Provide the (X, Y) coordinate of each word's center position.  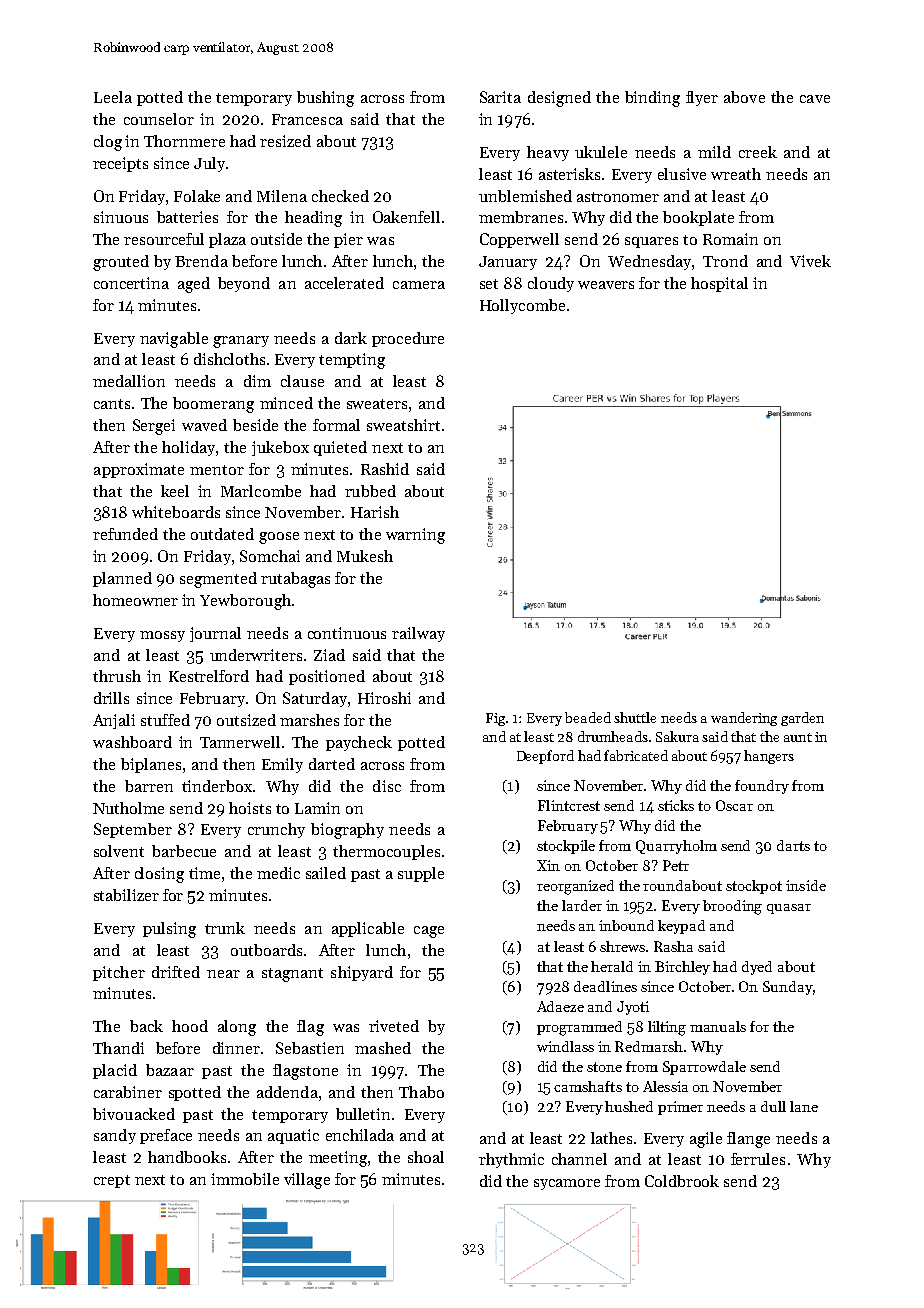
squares (651, 242)
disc (387, 786)
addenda (287, 1092)
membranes (521, 217)
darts (793, 845)
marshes (309, 720)
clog (108, 143)
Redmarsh (649, 1046)
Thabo (421, 1092)
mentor (217, 470)
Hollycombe (522, 306)
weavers (606, 285)
